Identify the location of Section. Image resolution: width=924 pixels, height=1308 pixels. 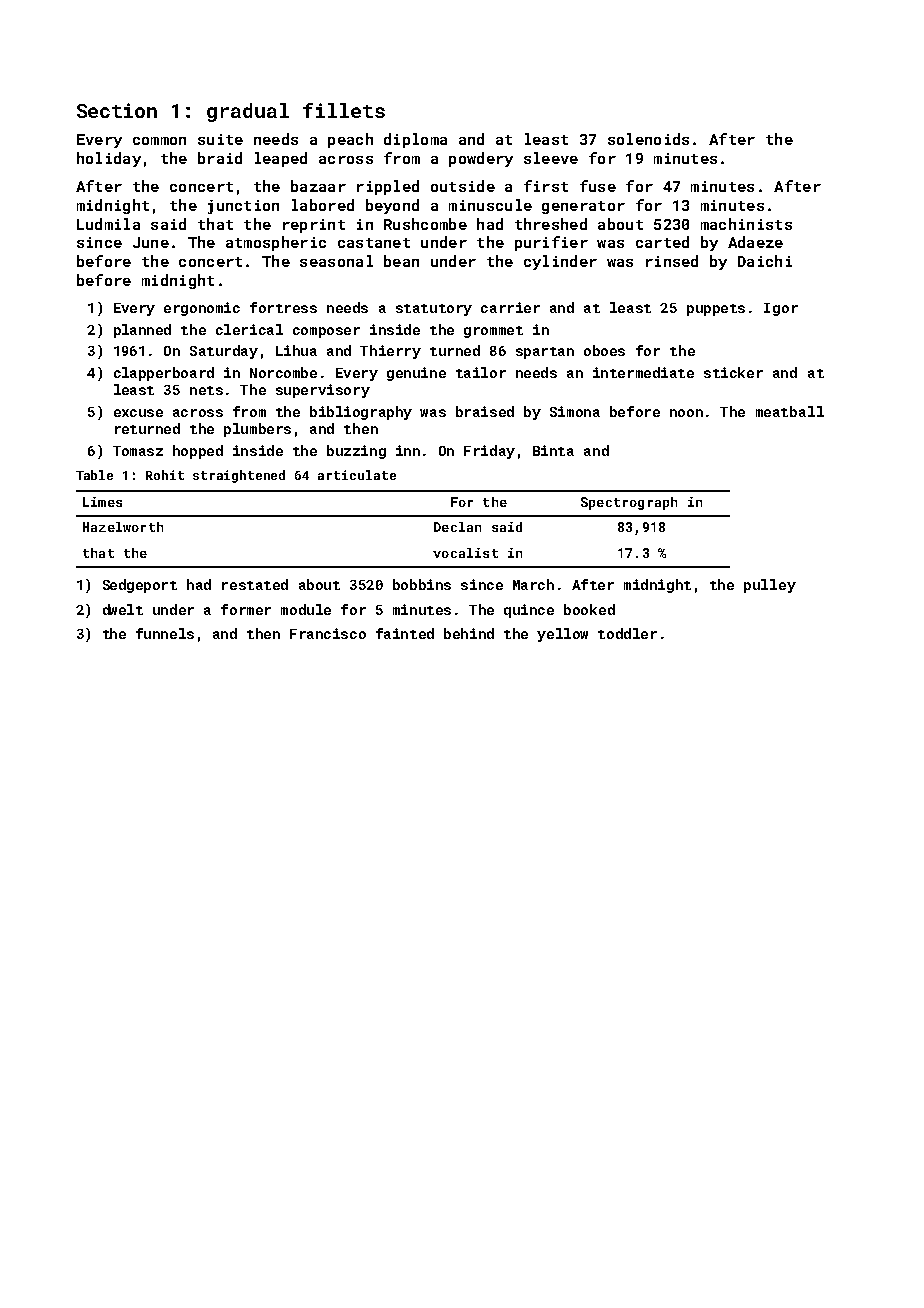
(117, 110).
